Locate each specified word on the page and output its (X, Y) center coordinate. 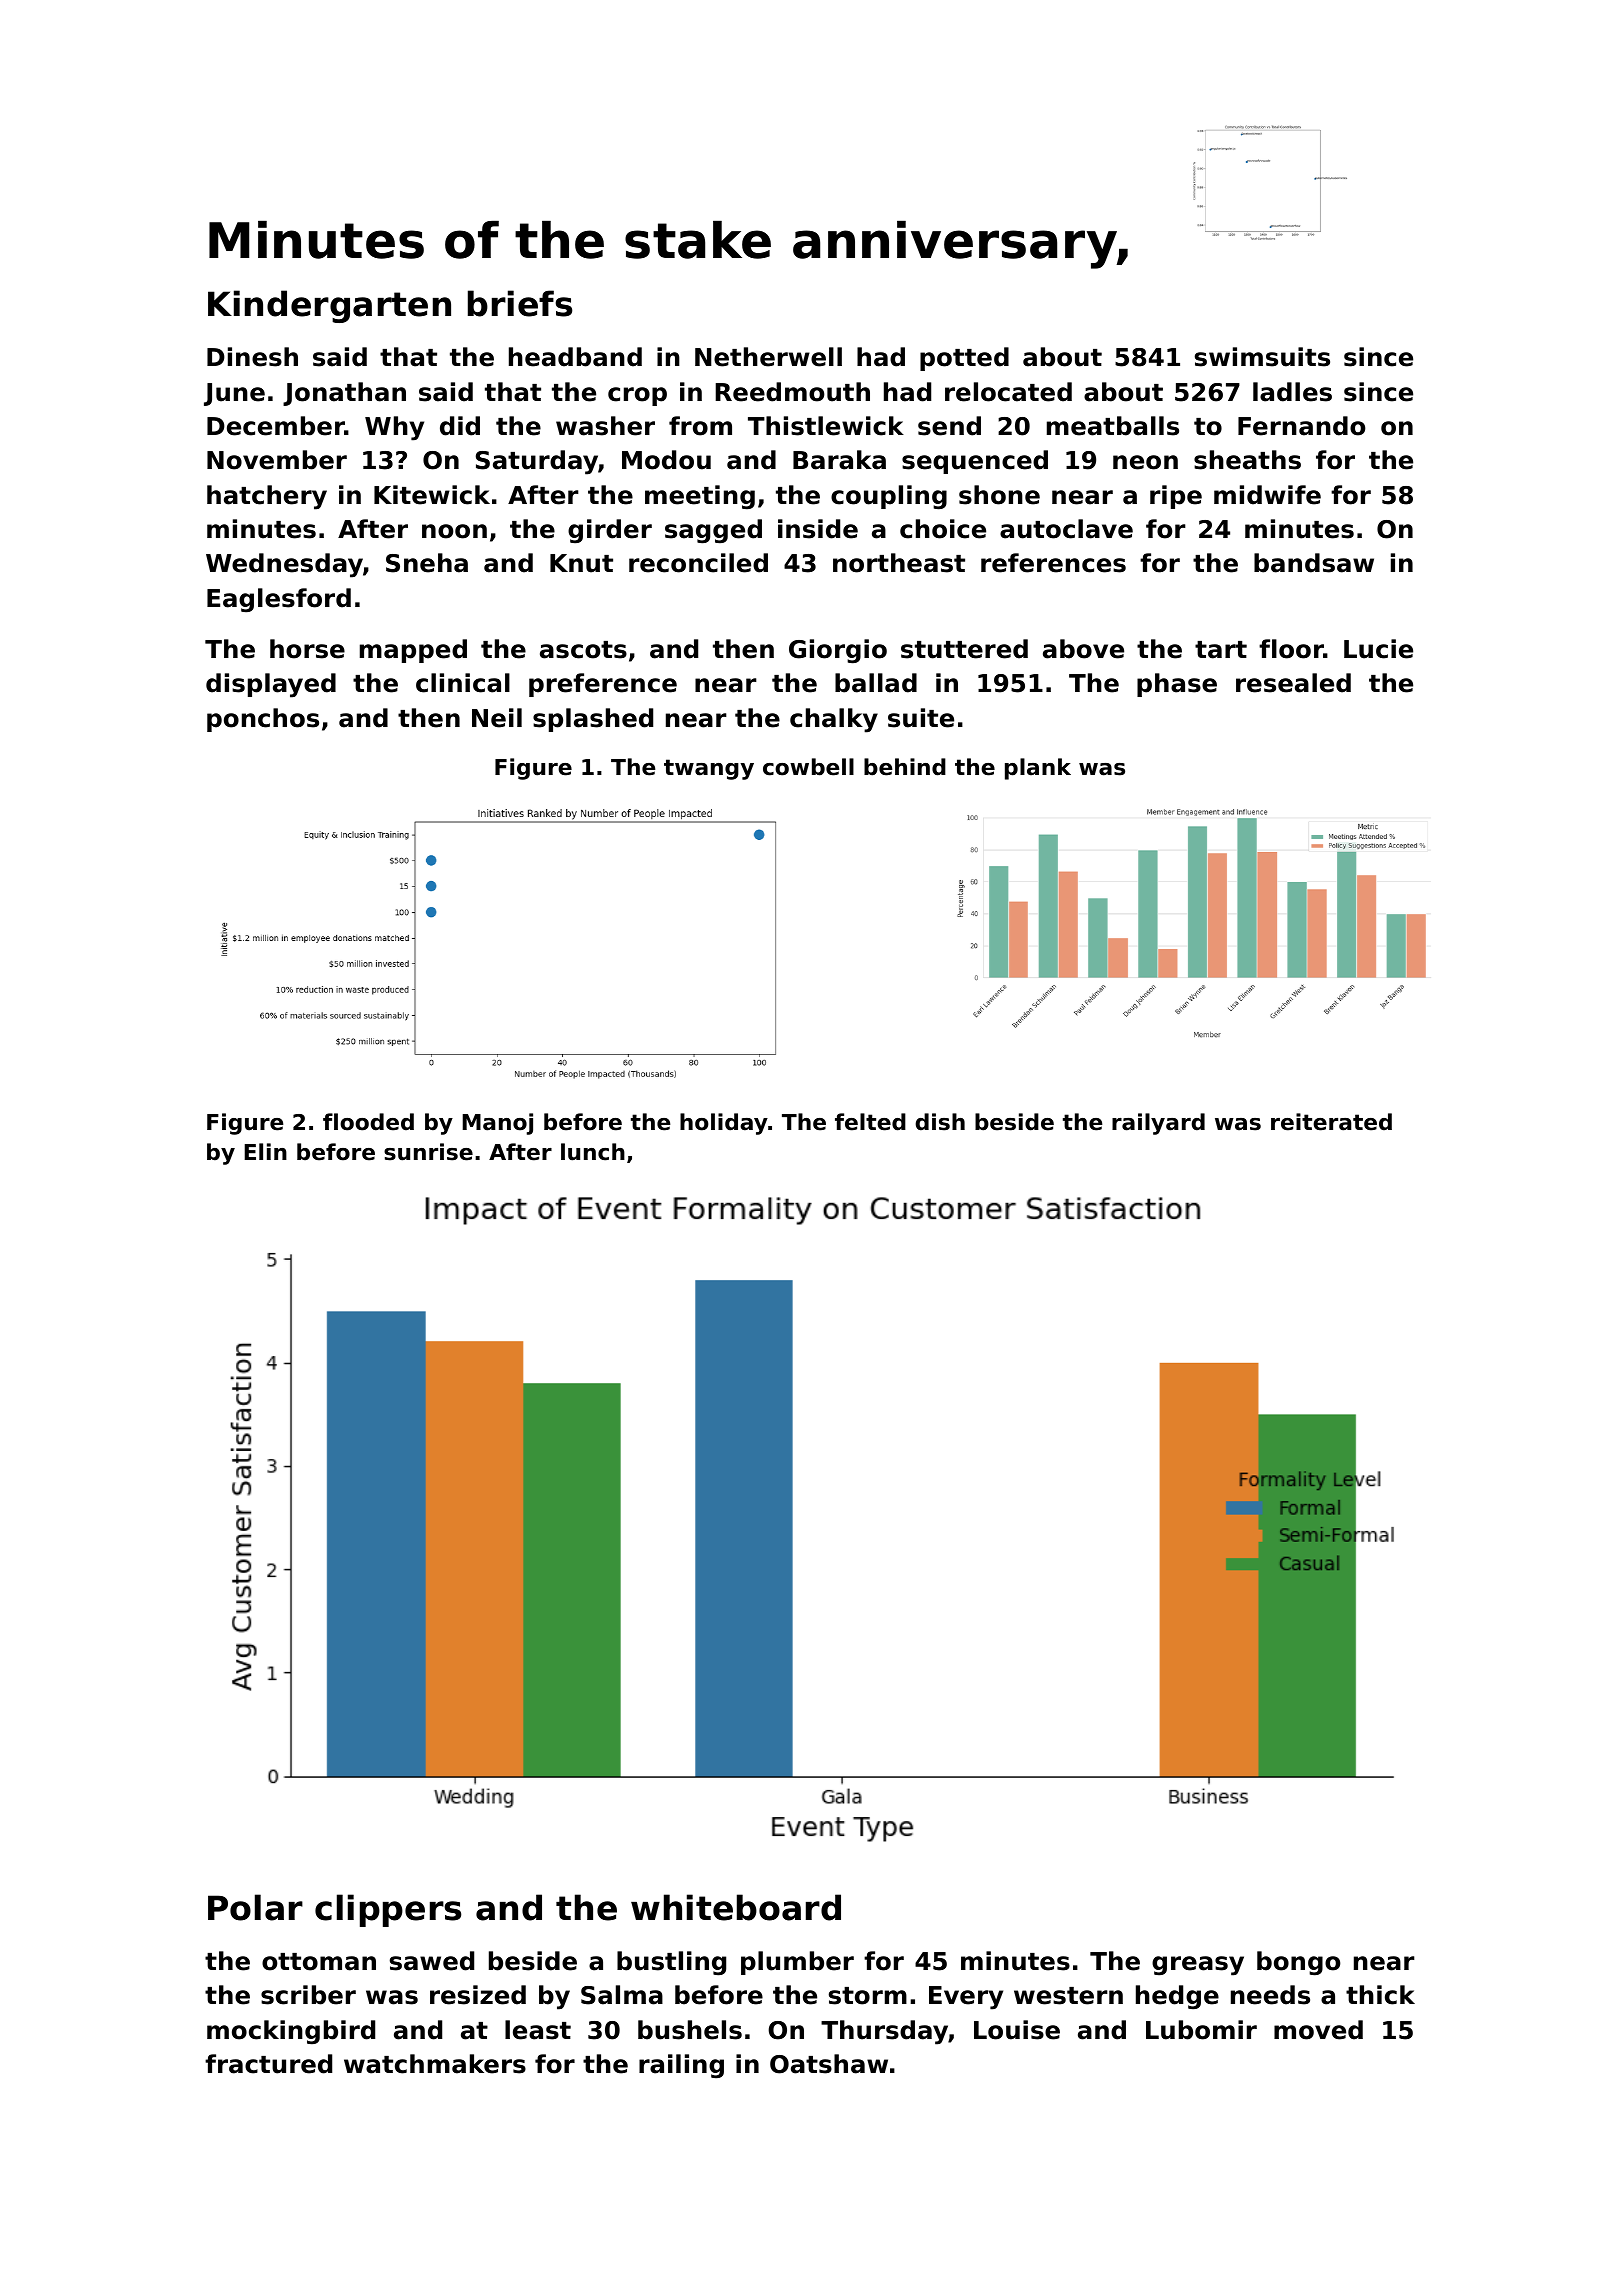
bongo (1298, 1963)
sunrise (428, 1152)
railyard (1158, 1124)
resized (478, 1995)
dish (940, 1122)
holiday (724, 1124)
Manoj (497, 1124)
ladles (1292, 392)
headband (575, 357)
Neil (497, 718)
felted (870, 1122)
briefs (520, 303)
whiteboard (736, 1907)
